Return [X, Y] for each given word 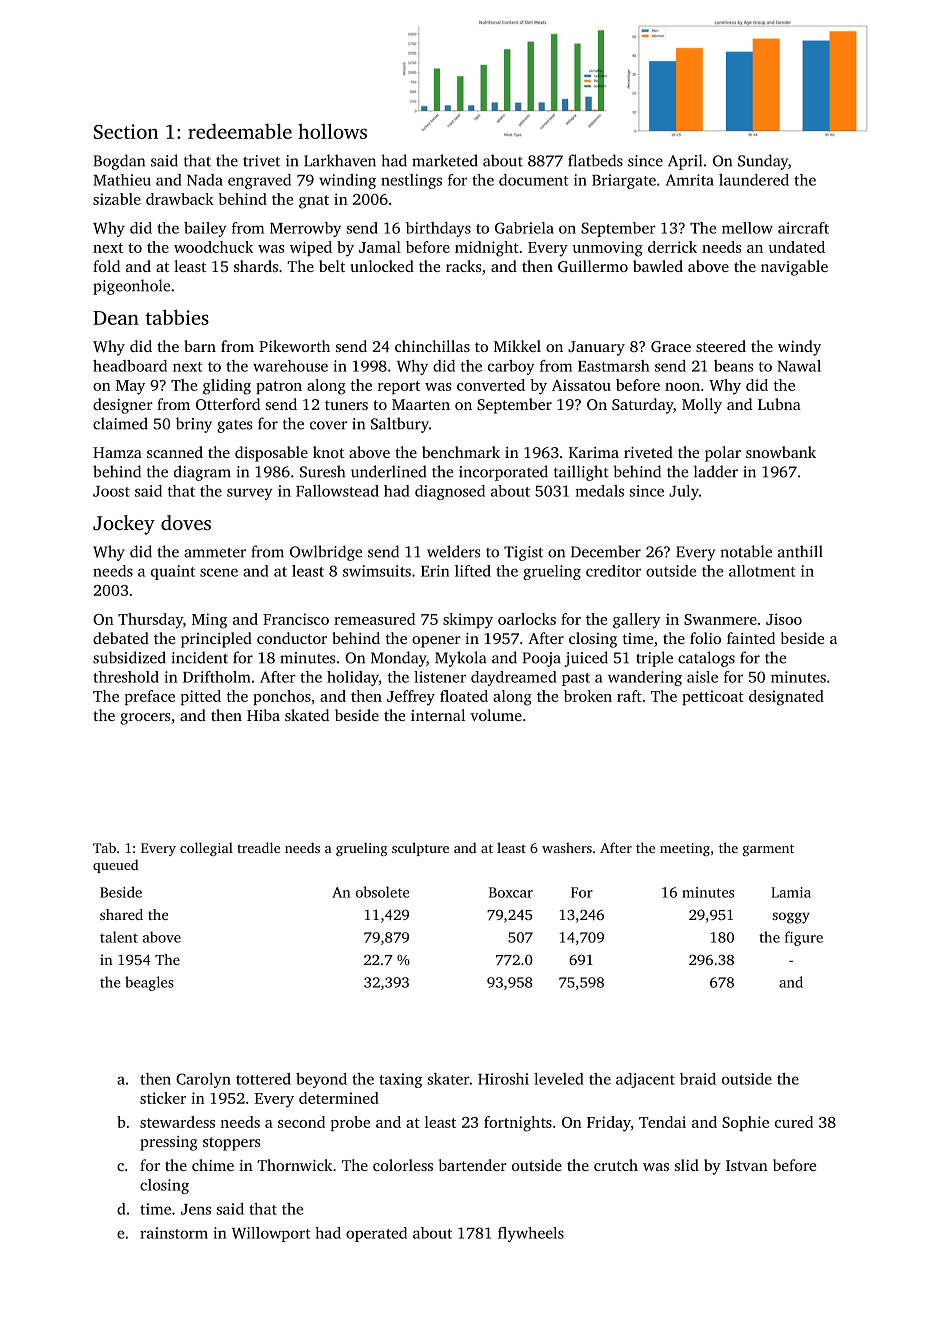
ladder [716, 471]
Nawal [799, 366]
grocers [145, 719]
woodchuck [213, 247]
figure [804, 938]
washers [567, 847]
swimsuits [377, 571]
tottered [263, 1079]
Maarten [421, 404]
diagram [202, 473]
